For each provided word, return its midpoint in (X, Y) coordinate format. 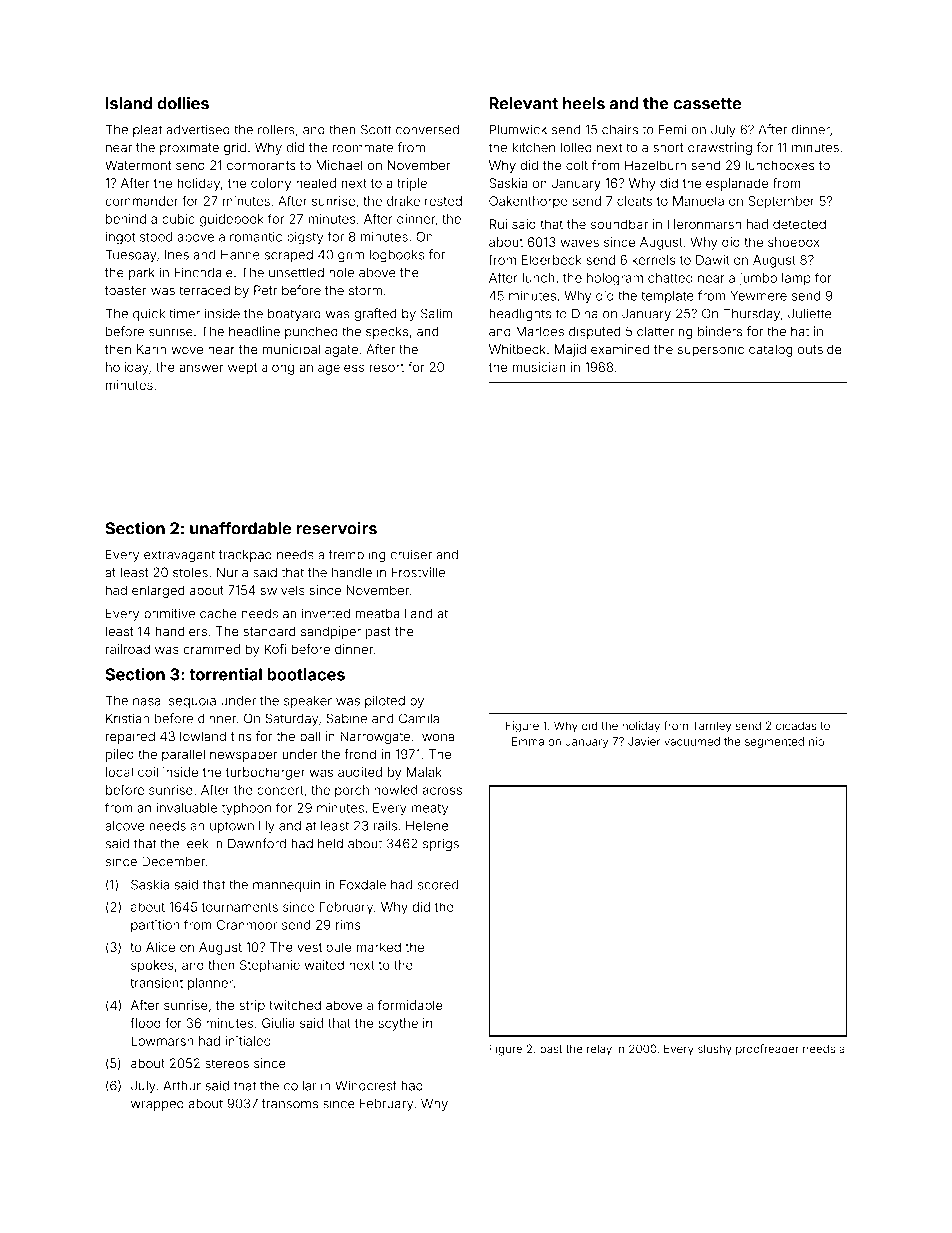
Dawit (712, 260)
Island (129, 103)
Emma (528, 741)
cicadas (796, 725)
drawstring (720, 148)
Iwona (436, 736)
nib (816, 741)
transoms (290, 1104)
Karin (151, 349)
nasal (148, 701)
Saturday (291, 719)
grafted (375, 314)
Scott (376, 129)
